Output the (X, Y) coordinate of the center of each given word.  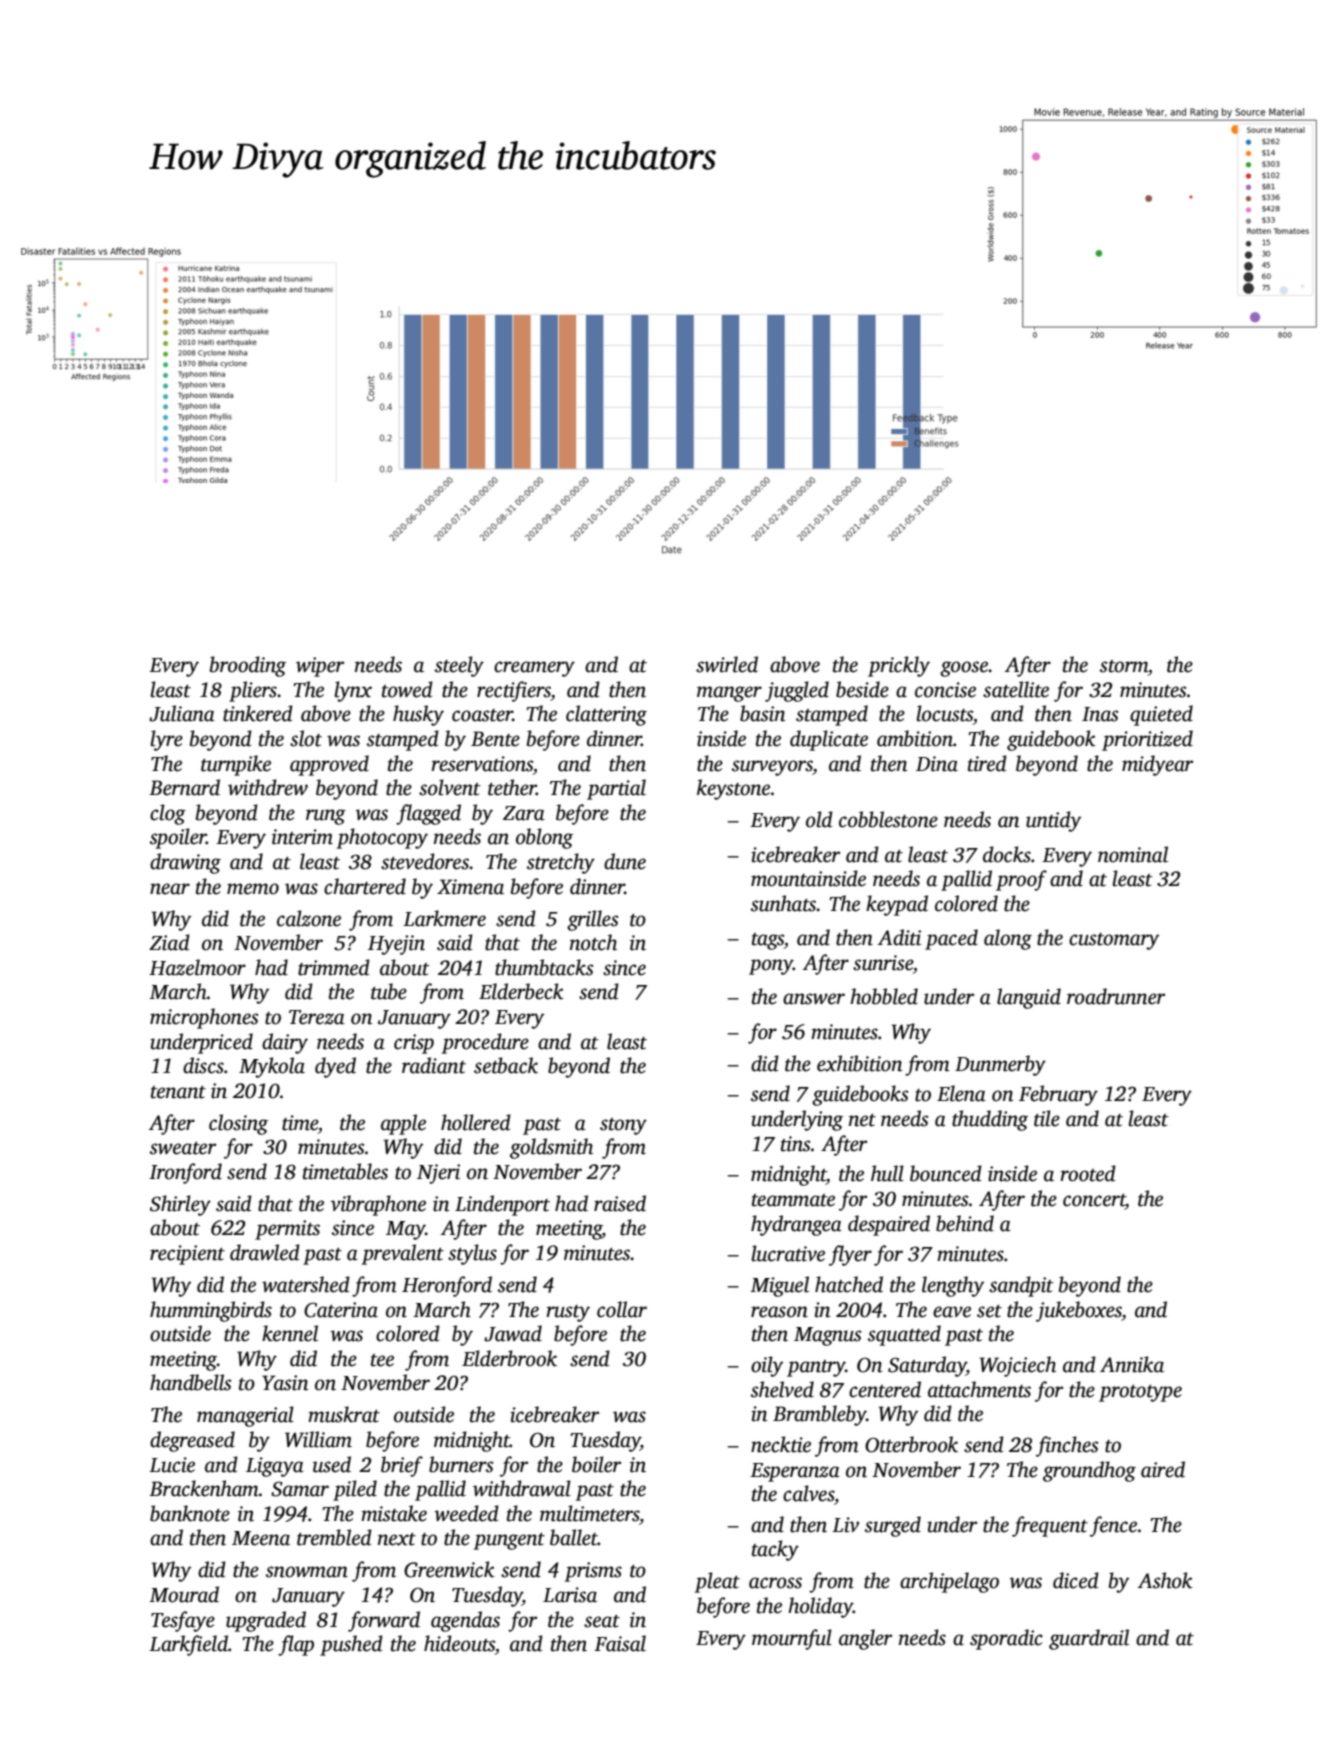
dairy (285, 1043)
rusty (568, 1313)
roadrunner (1116, 996)
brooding (248, 666)
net (862, 1120)
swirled (727, 664)
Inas (1100, 714)
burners (461, 1464)
